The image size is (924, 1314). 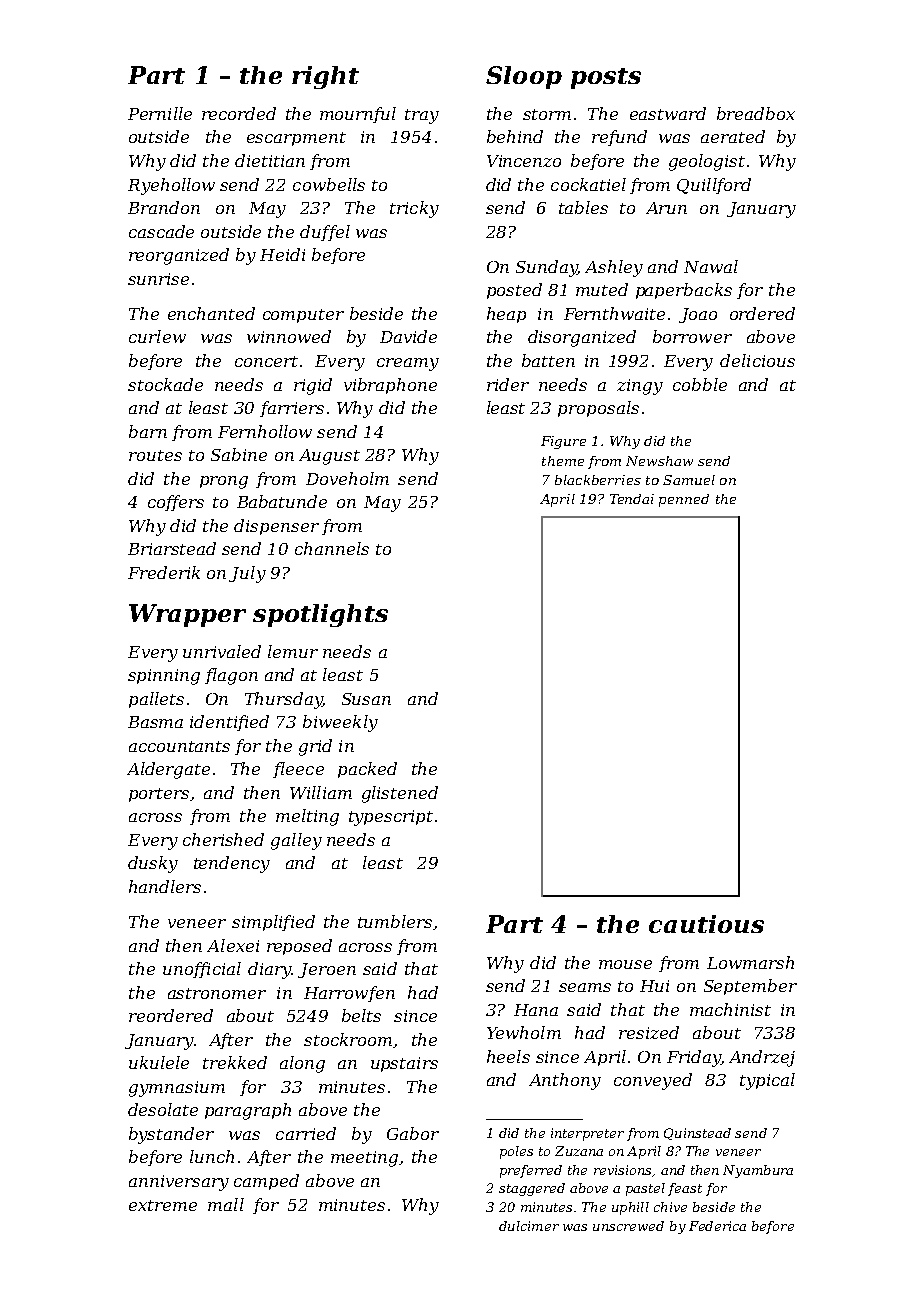 What do you see at coordinates (239, 113) in the document?
I see `recorded` at bounding box center [239, 113].
